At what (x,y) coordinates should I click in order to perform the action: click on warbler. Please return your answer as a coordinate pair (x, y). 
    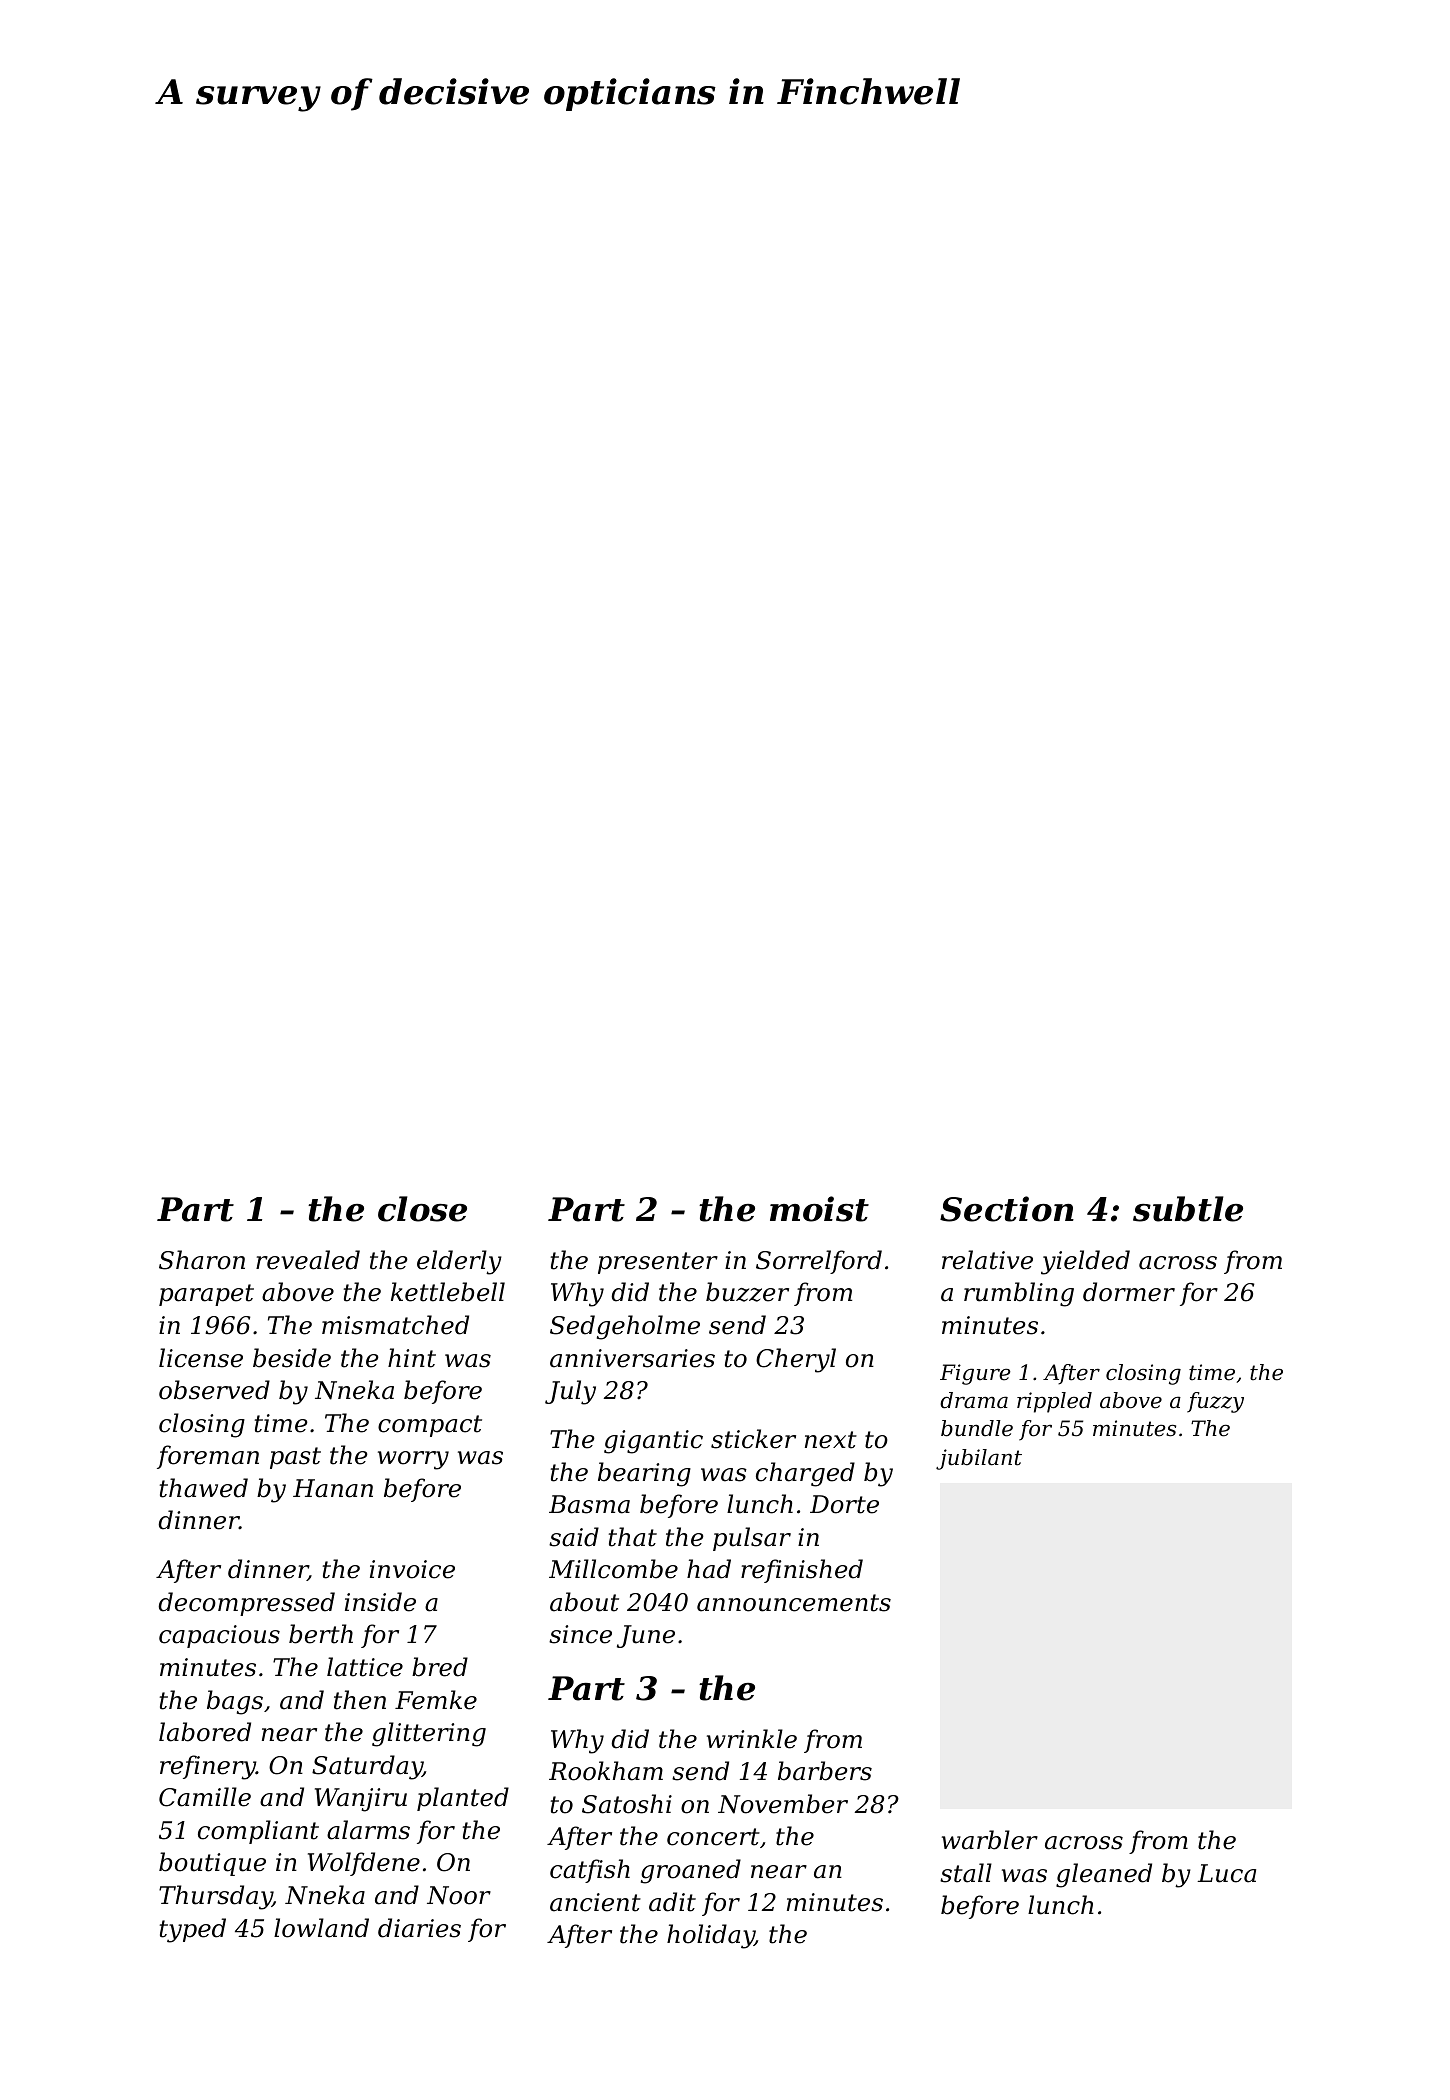
    Looking at the image, I should click on (990, 1840).
